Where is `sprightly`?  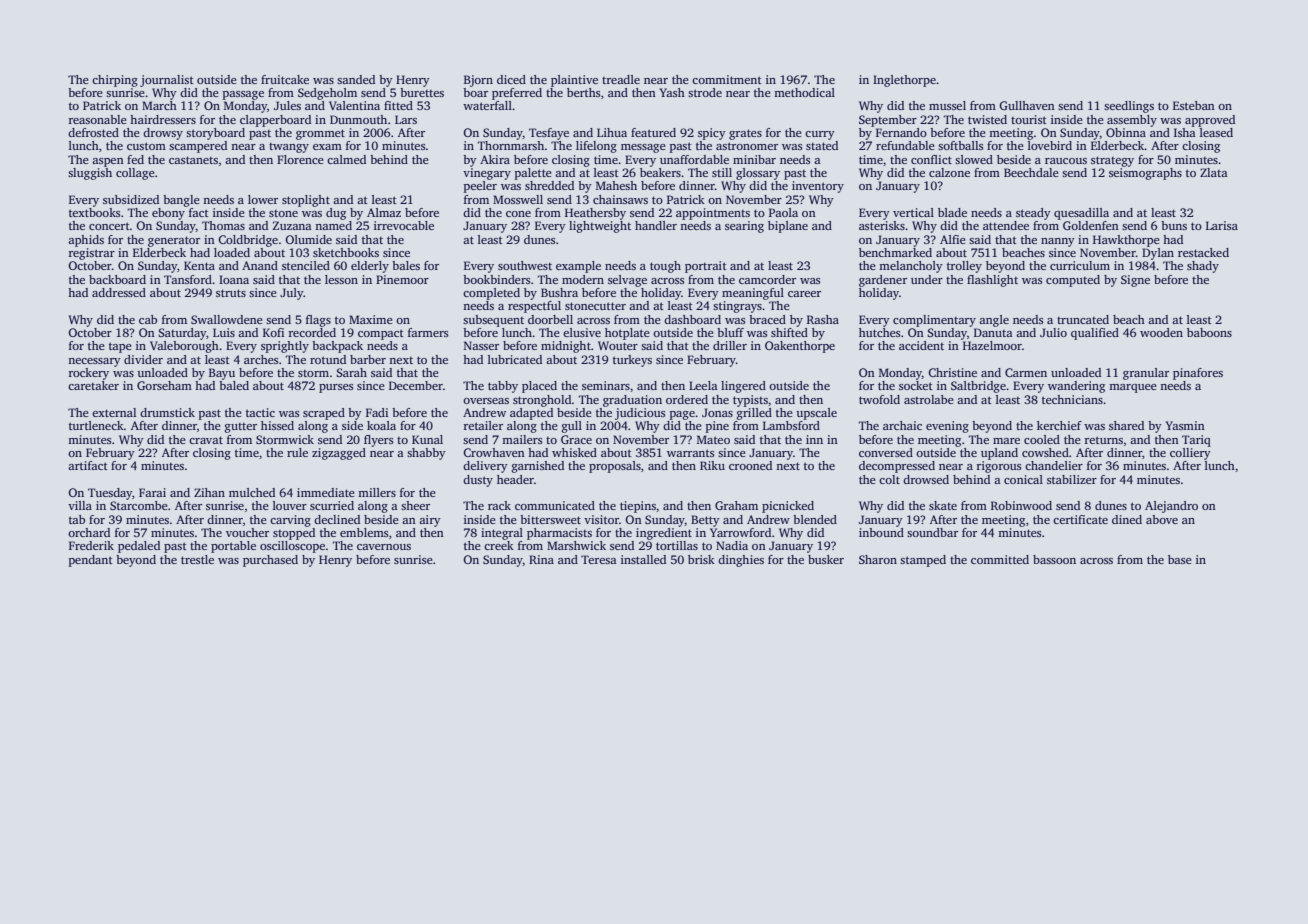
sprightly is located at coordinates (285, 347).
